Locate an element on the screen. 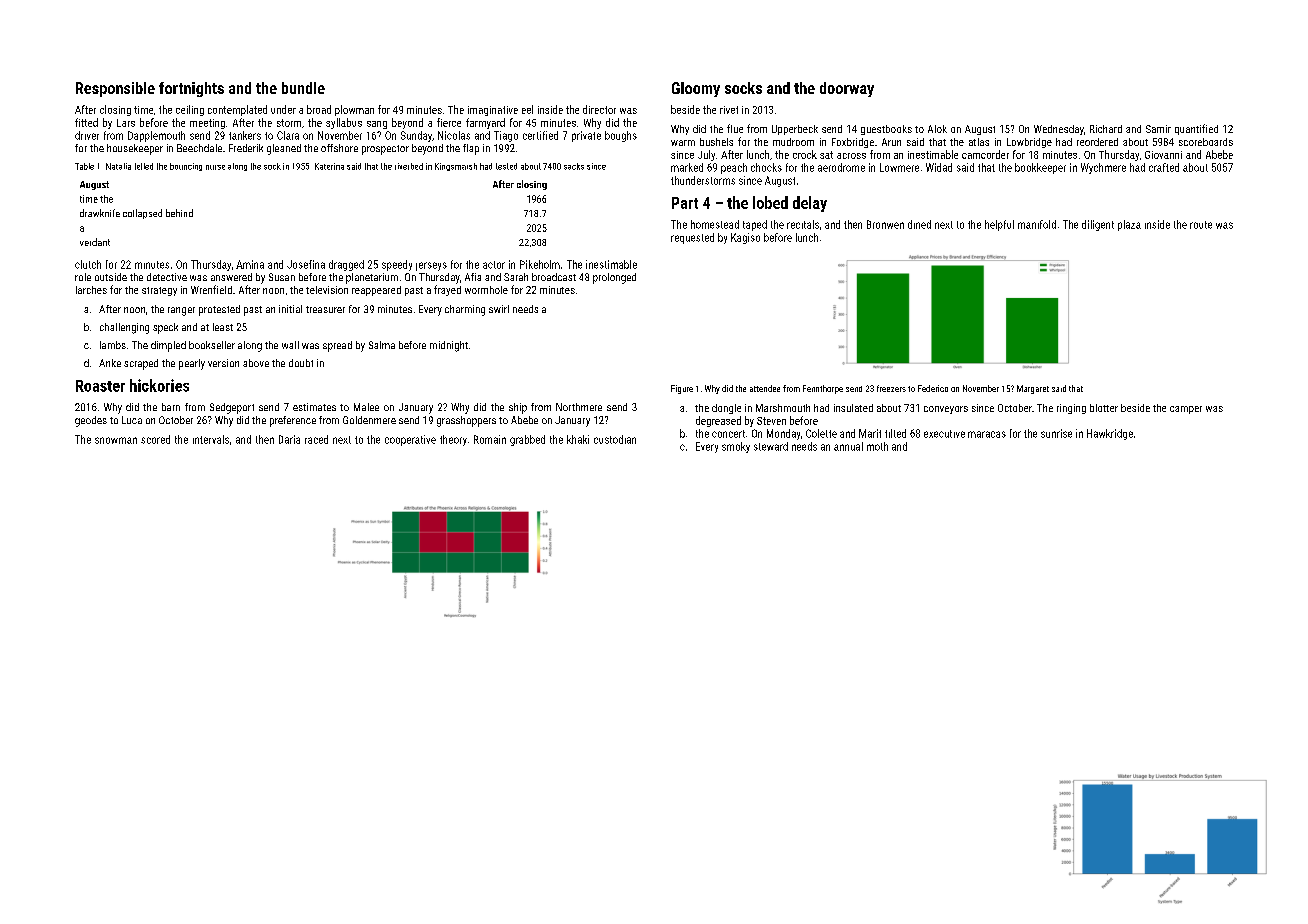 The image size is (1308, 924). Kagiso is located at coordinates (745, 238).
